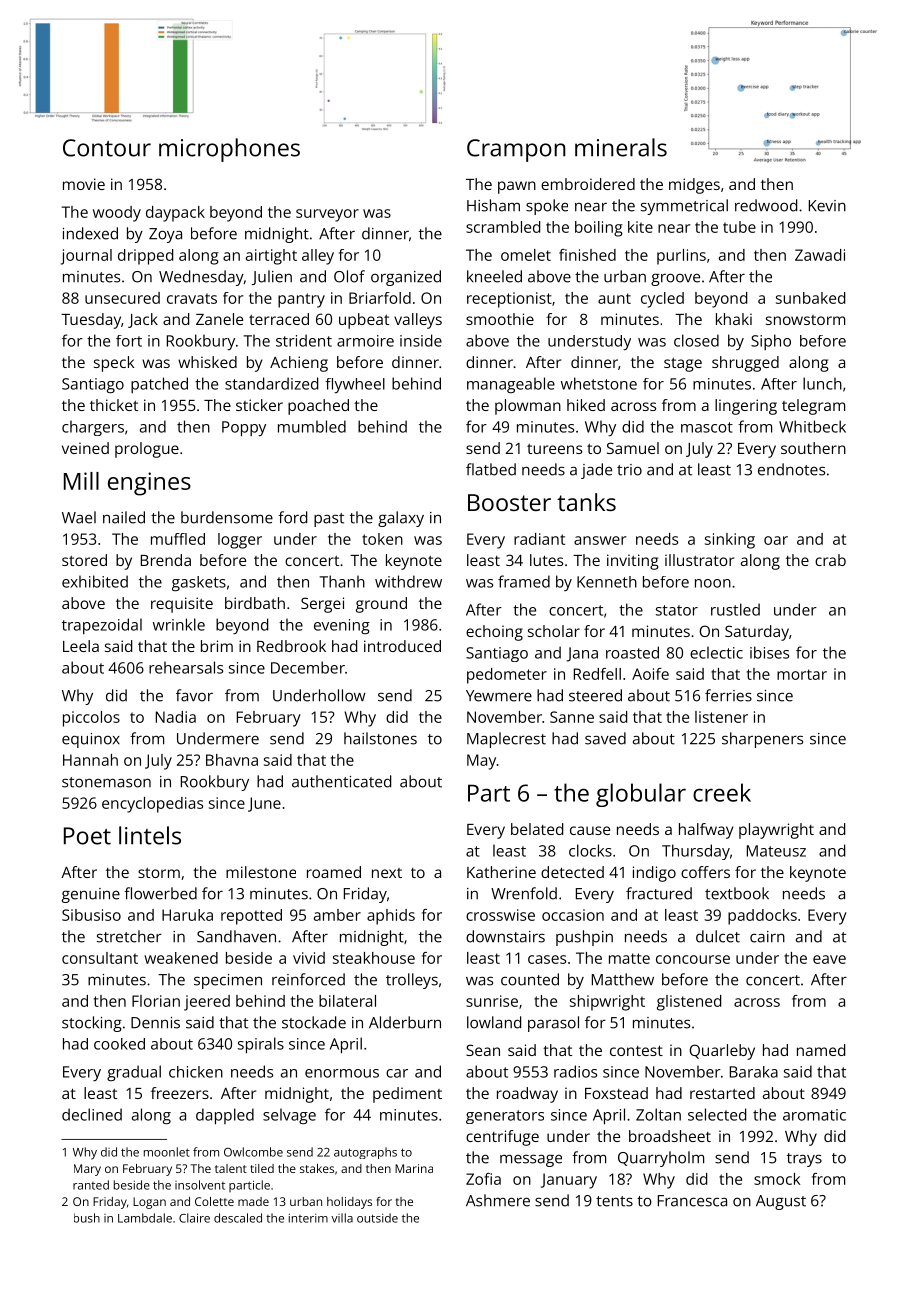 This document has width=908, height=1316. What do you see at coordinates (636, 1050) in the document?
I see `contest` at bounding box center [636, 1050].
